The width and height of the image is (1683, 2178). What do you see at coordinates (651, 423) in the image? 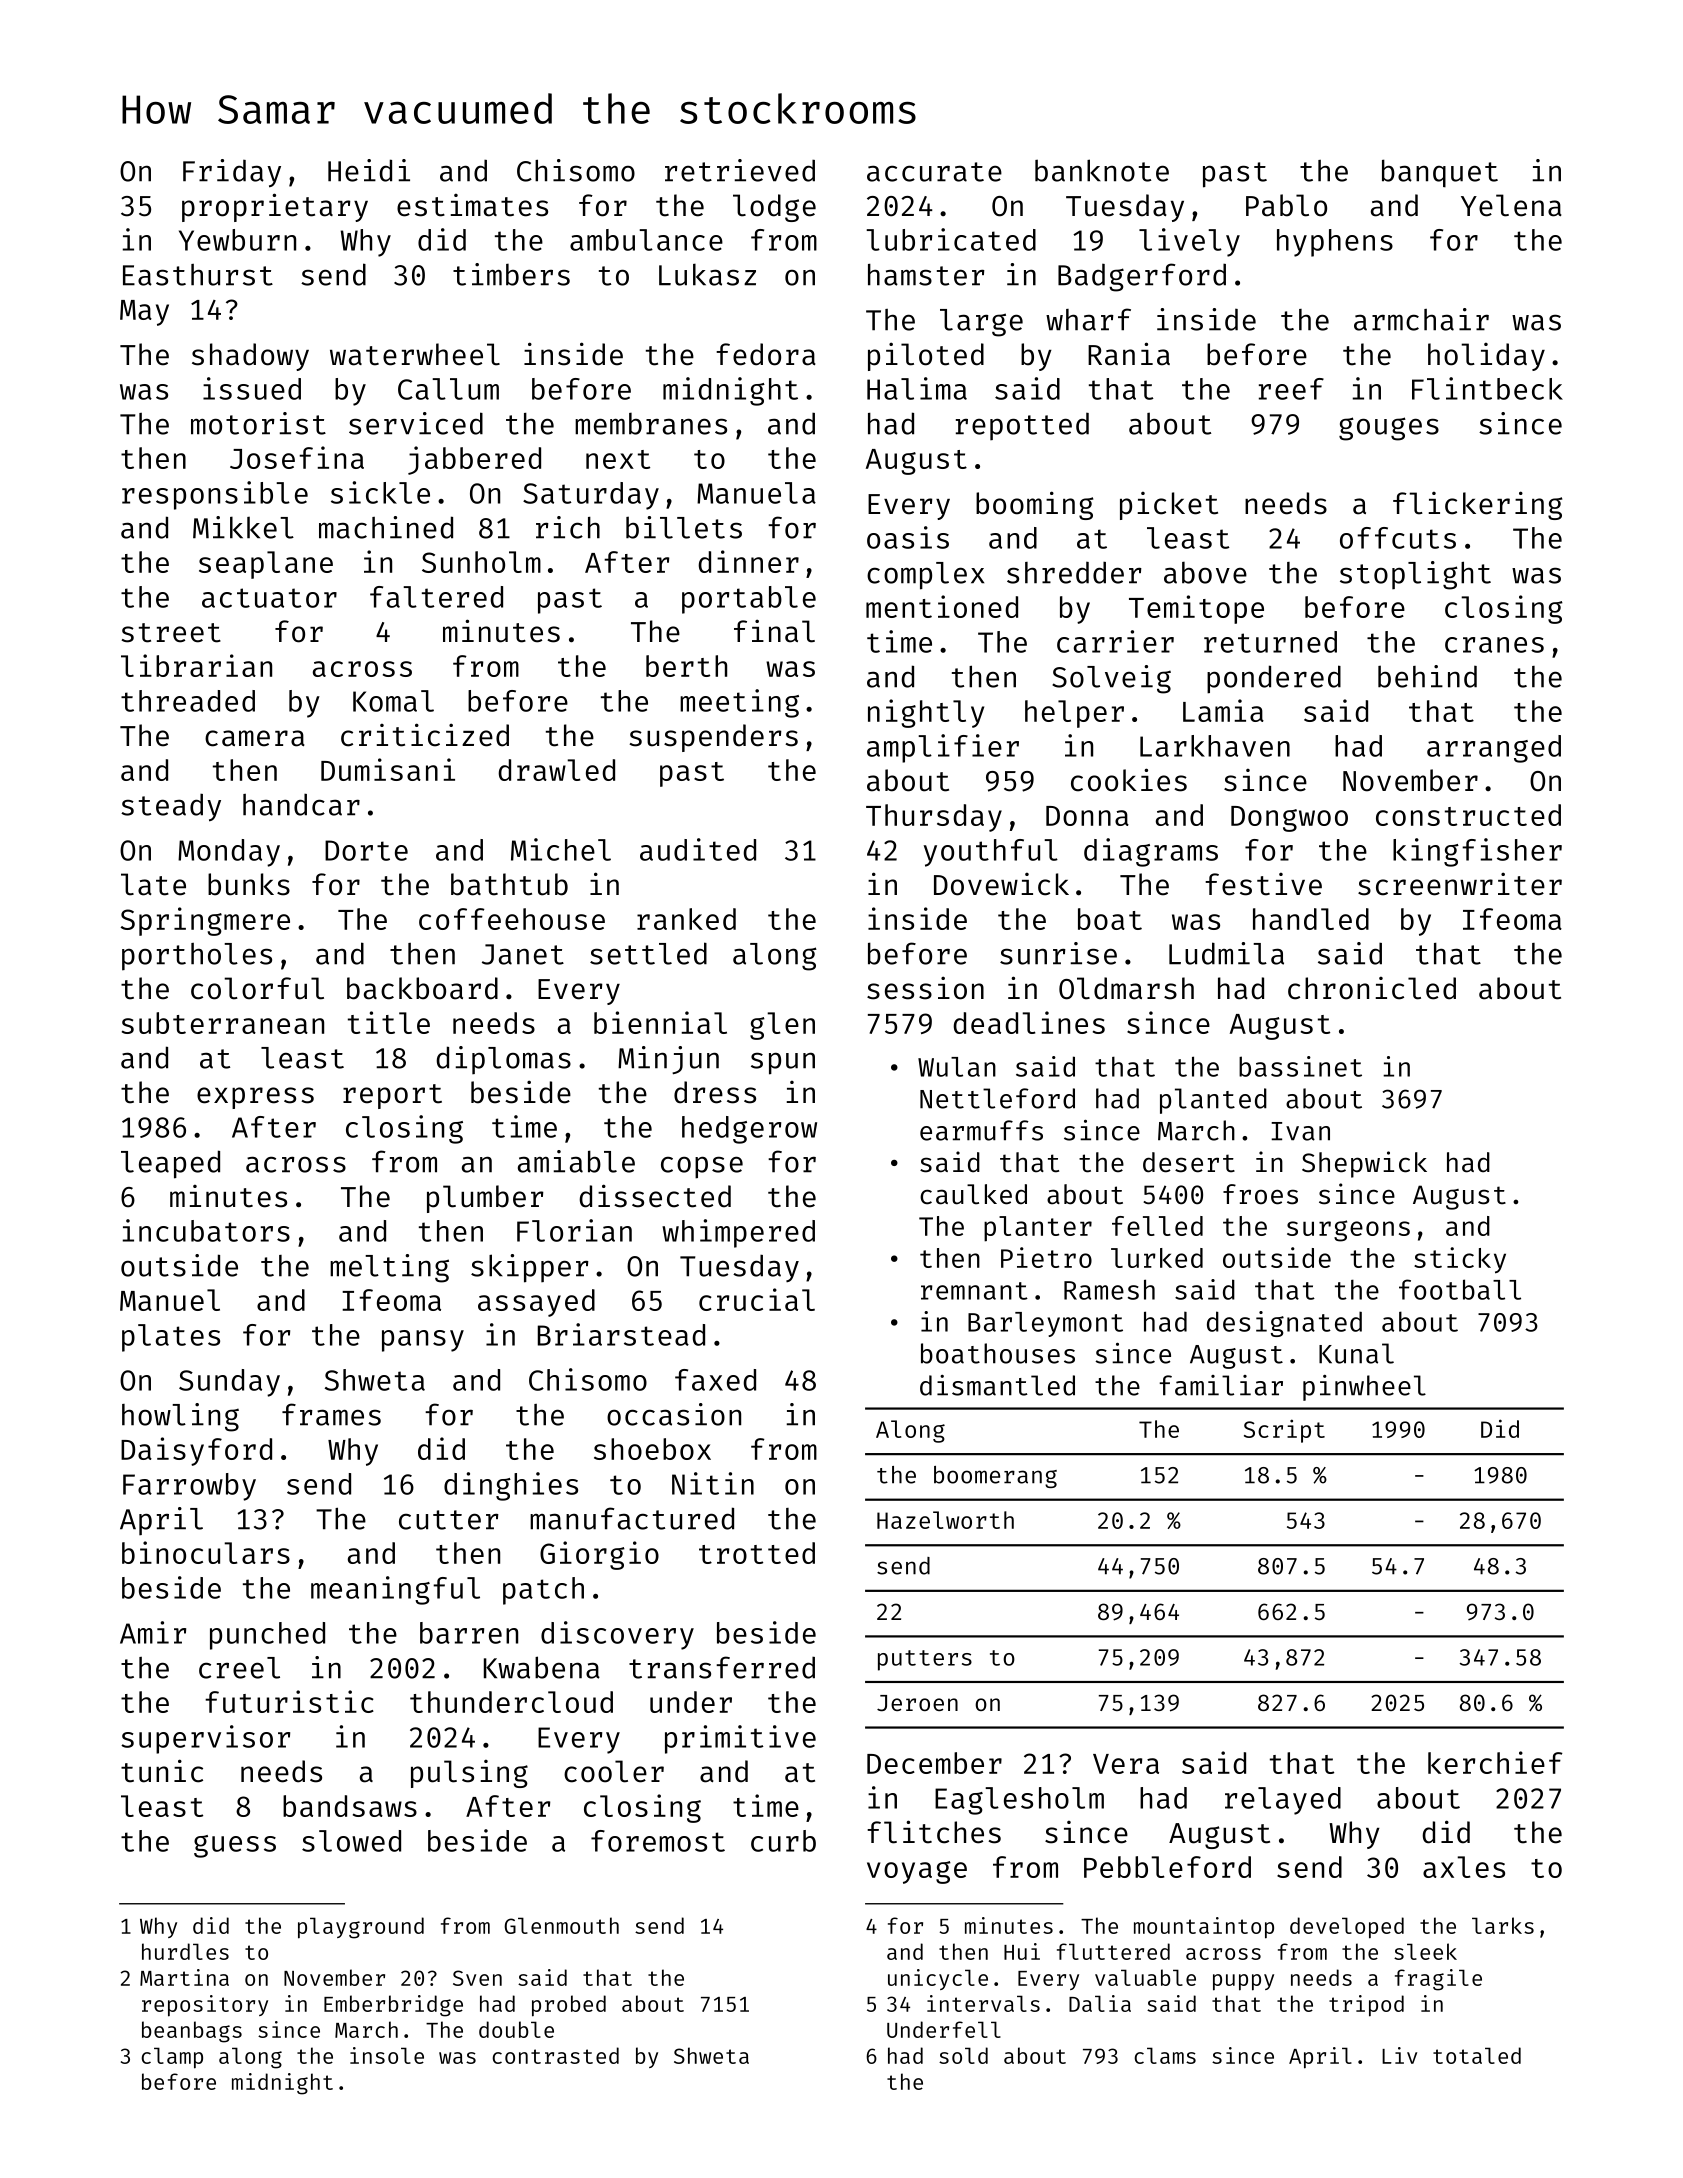
I see `membranes` at bounding box center [651, 423].
